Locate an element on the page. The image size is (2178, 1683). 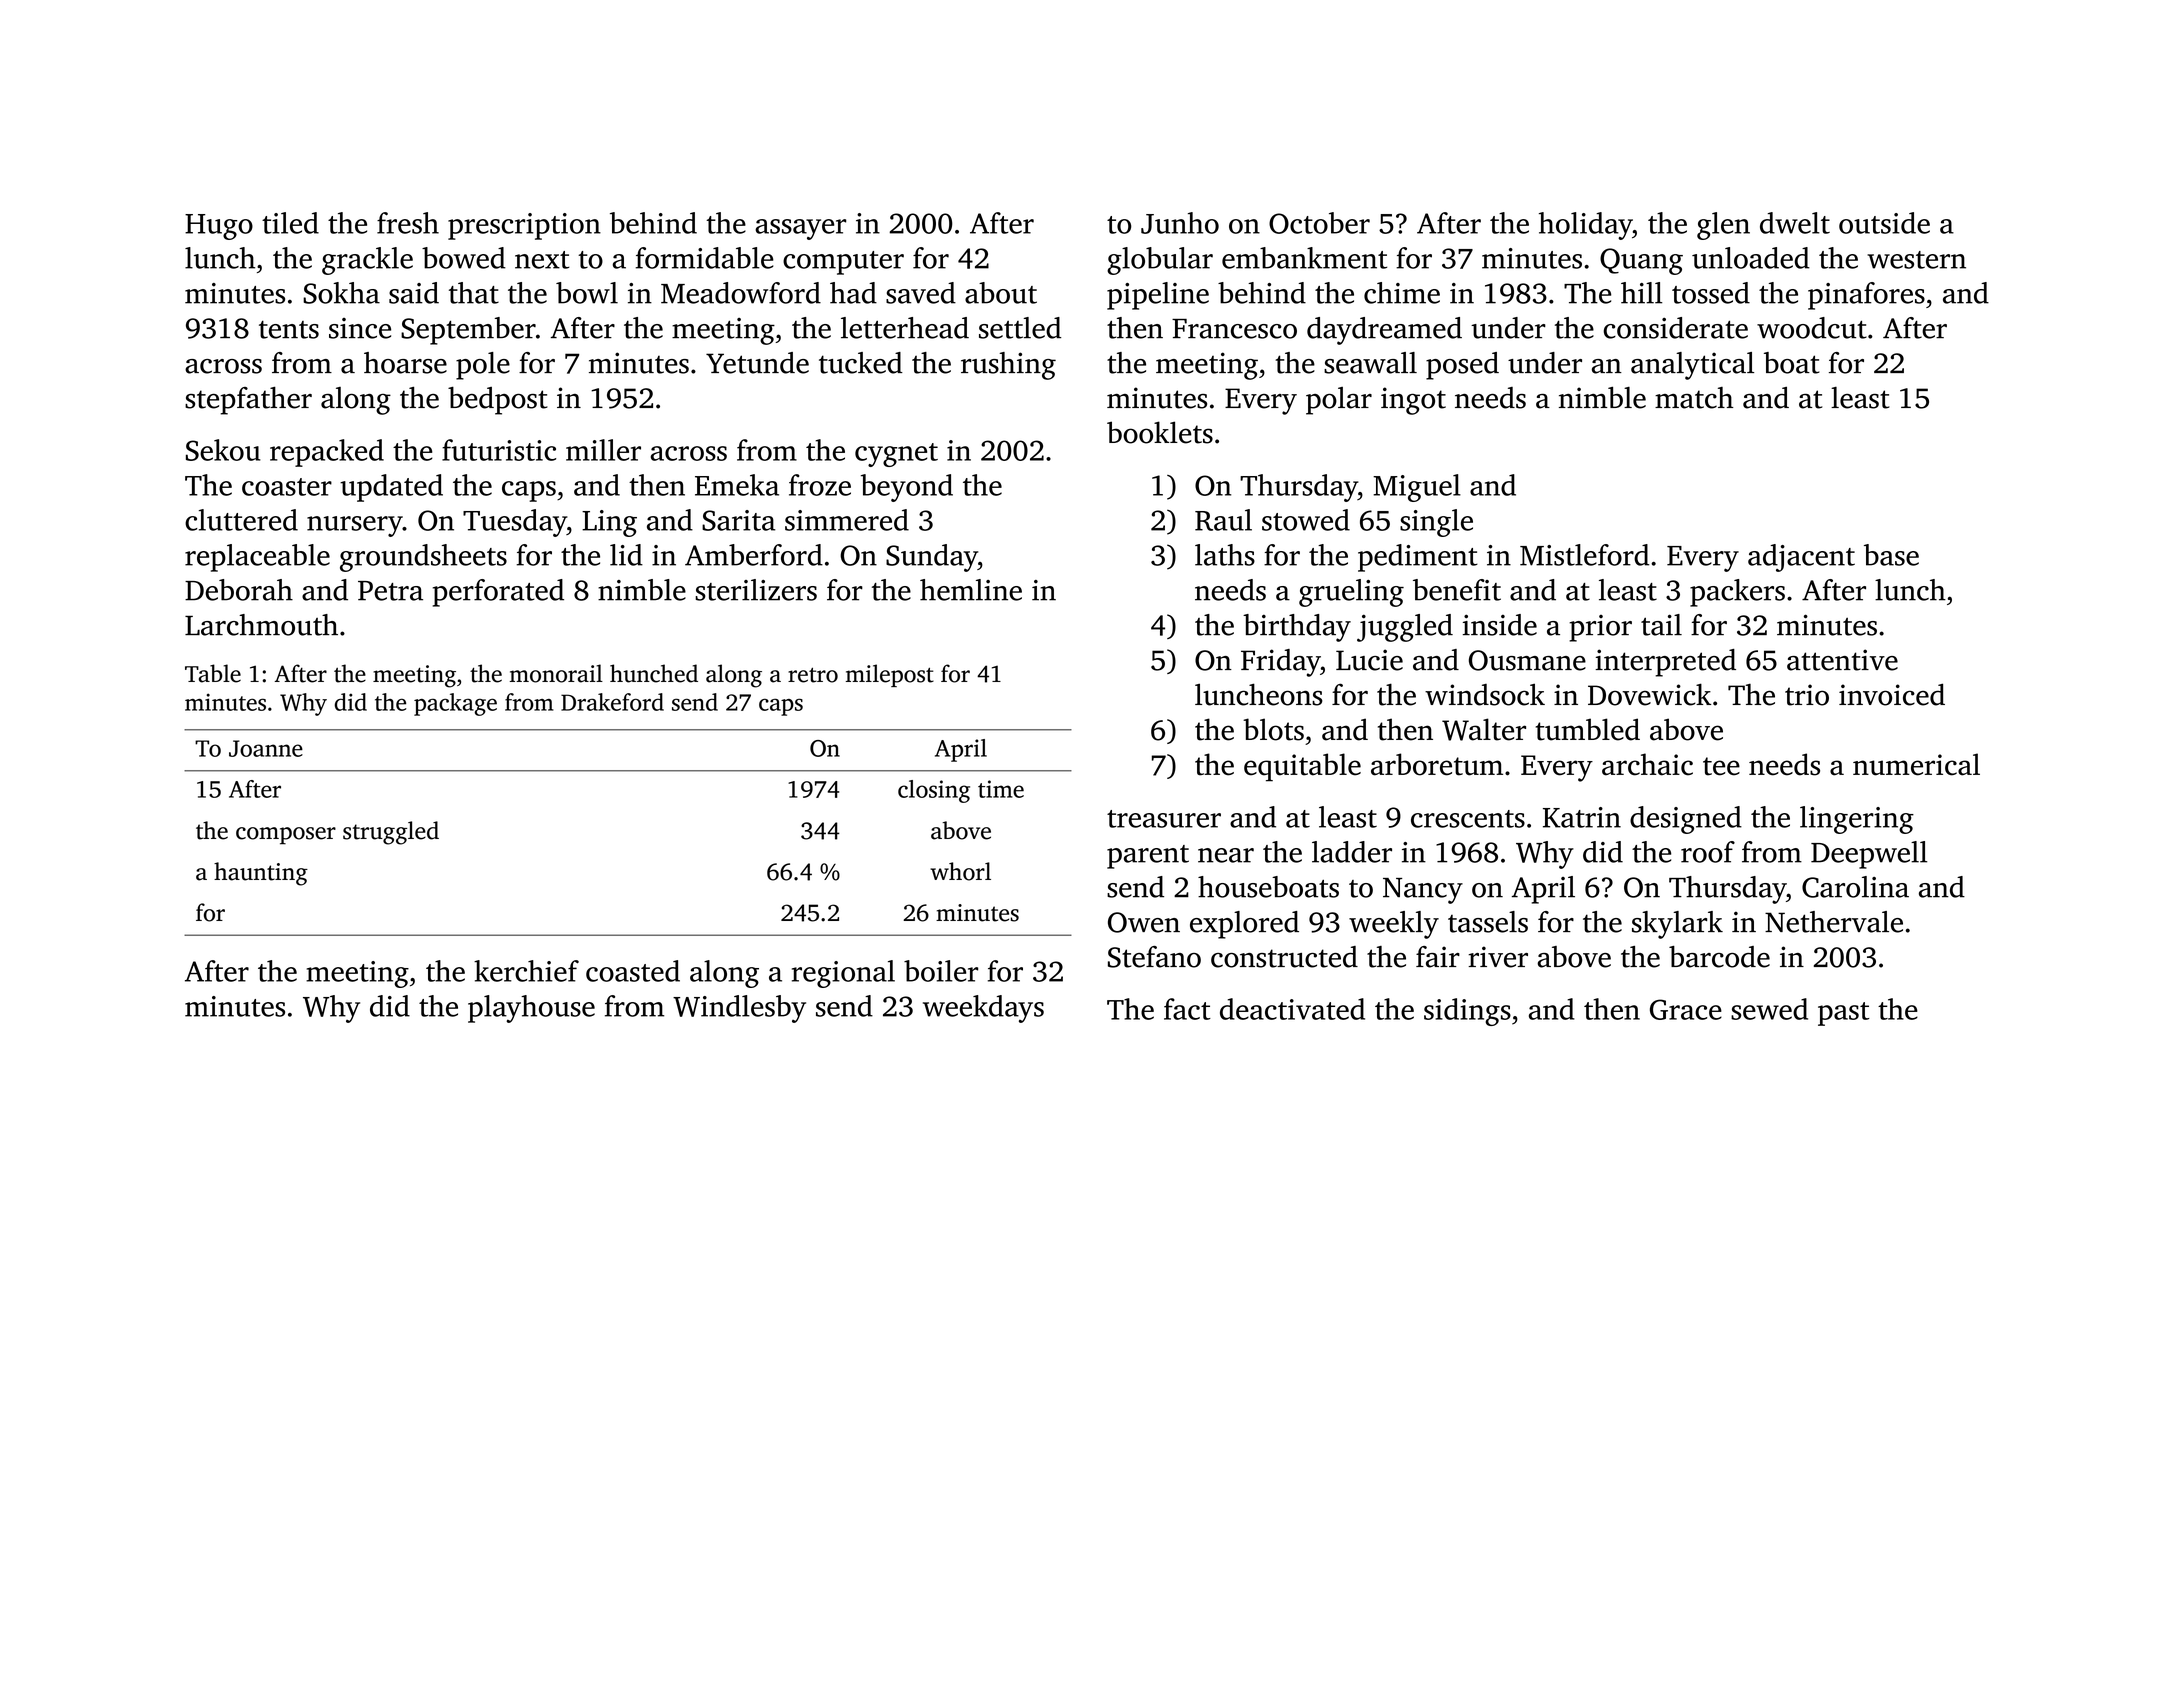
crescents is located at coordinates (1468, 819).
